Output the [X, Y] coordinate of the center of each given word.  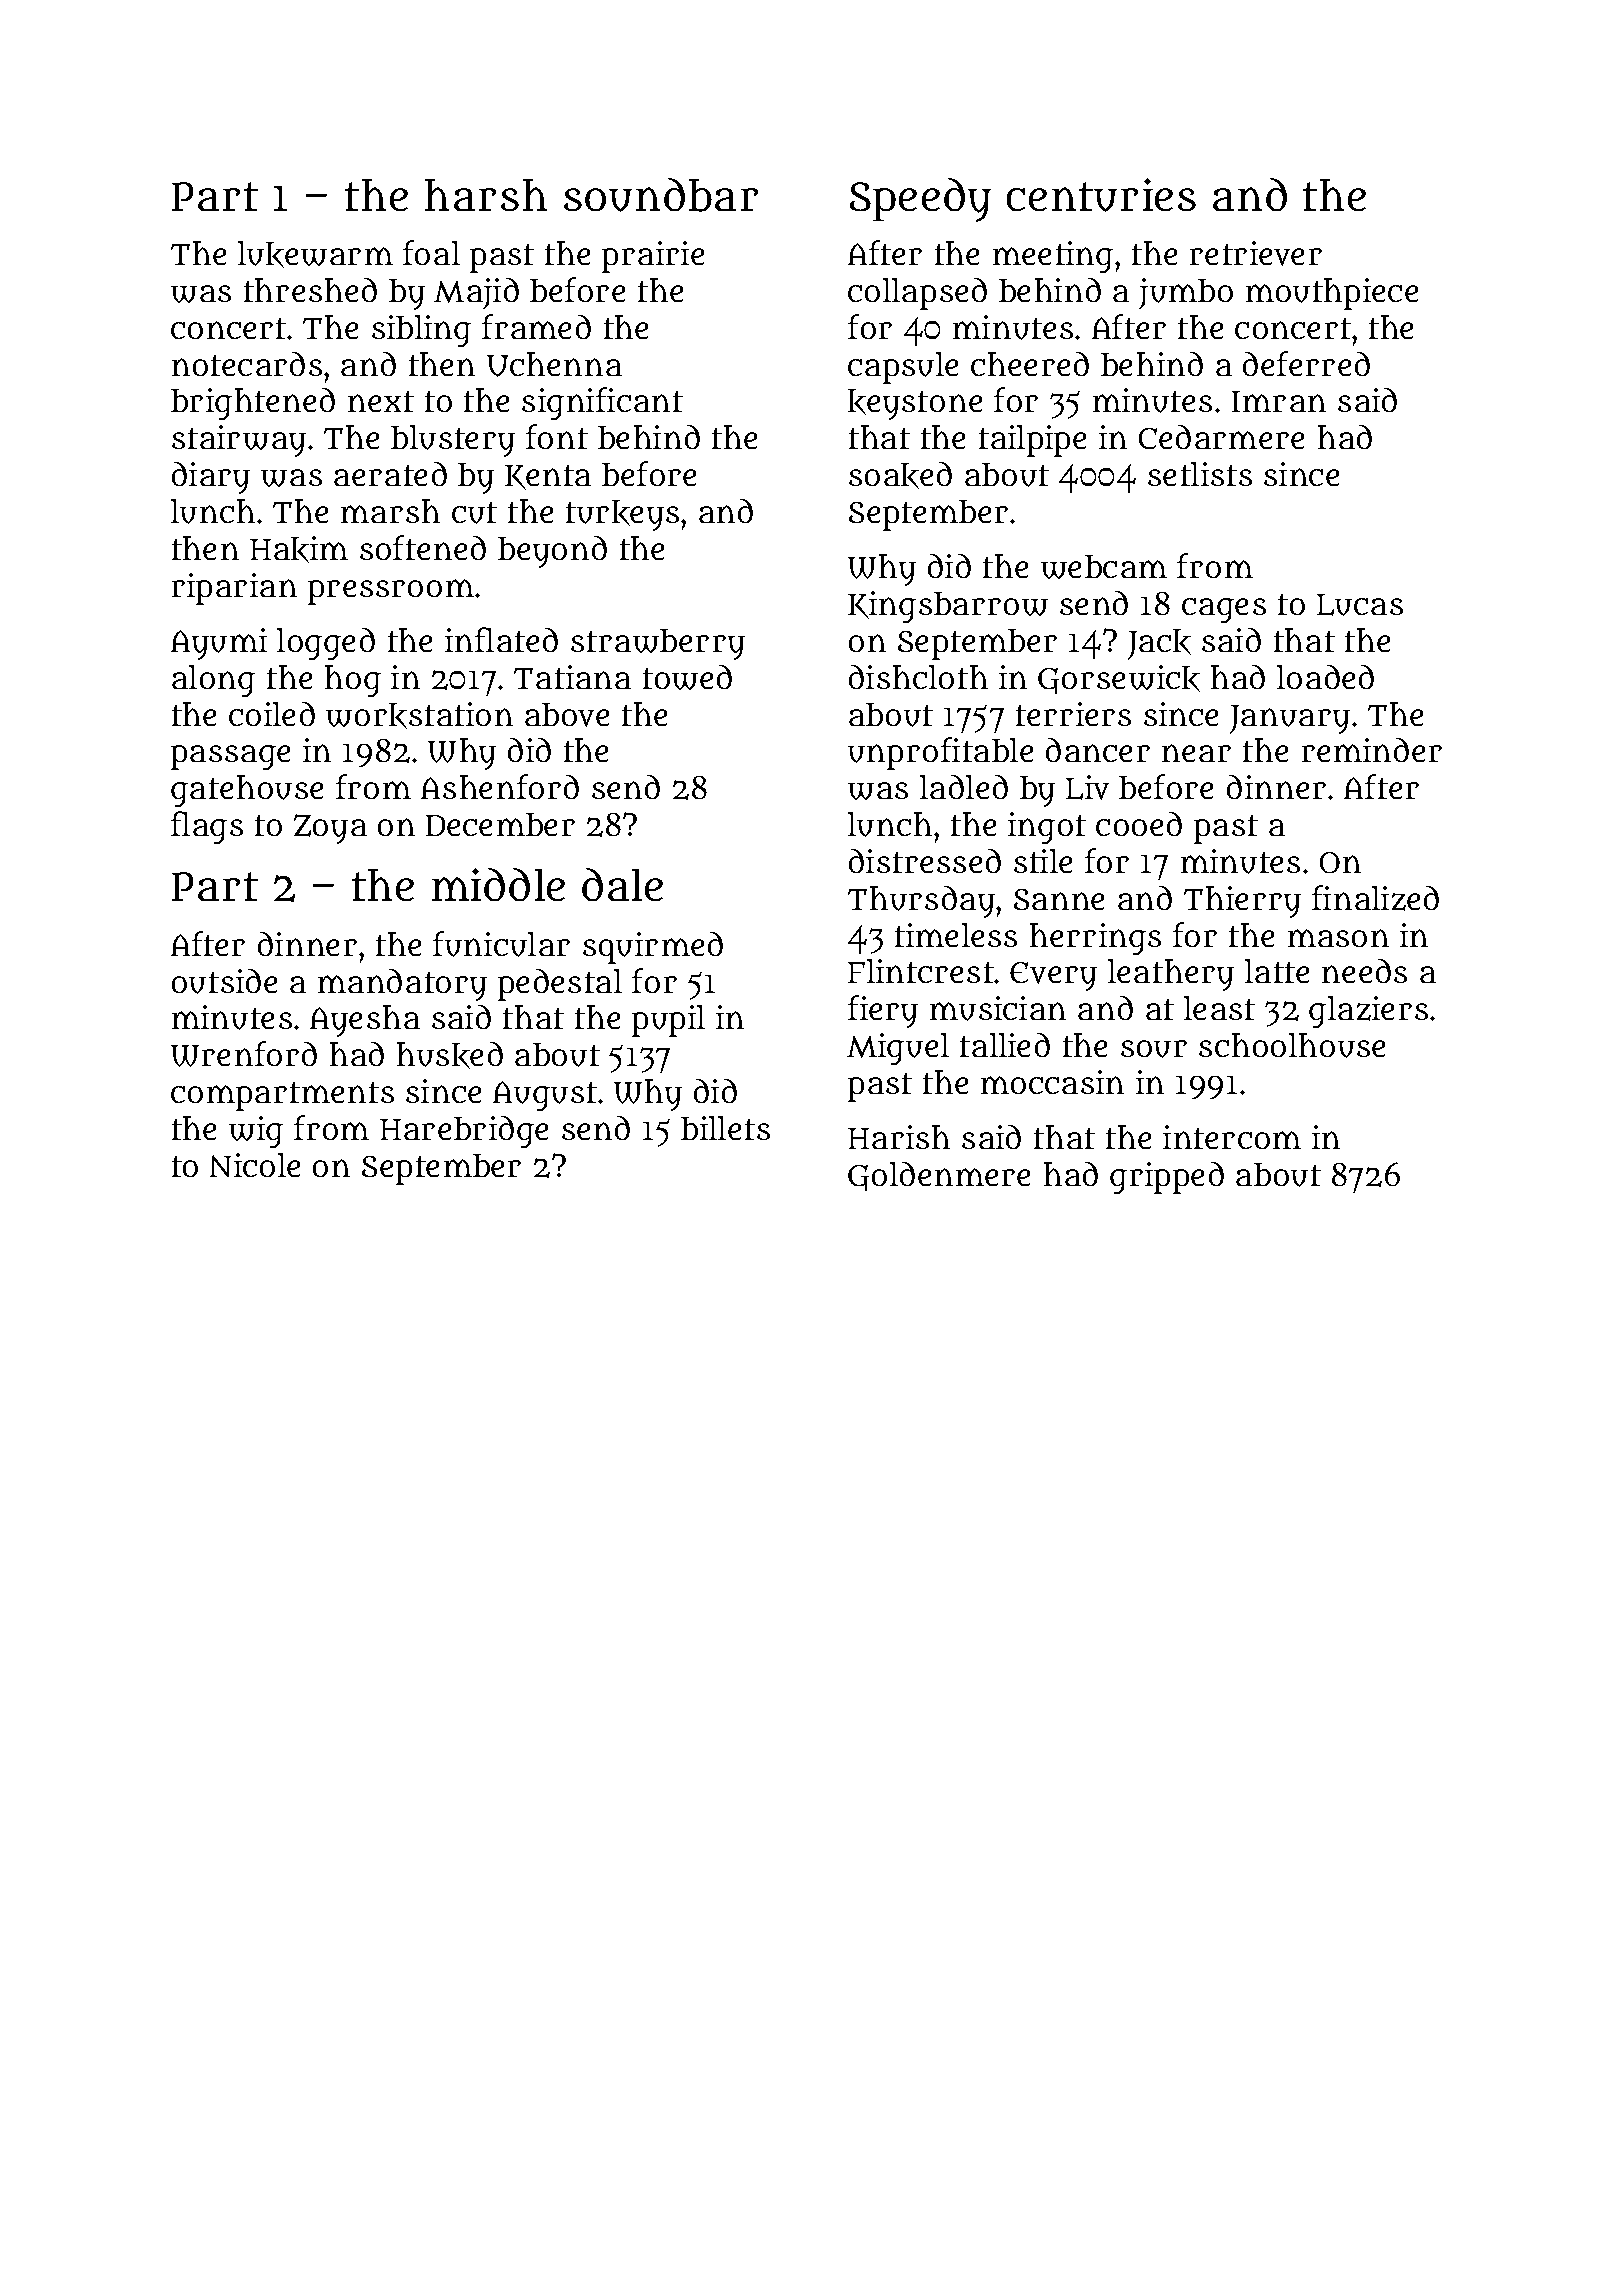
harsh [486, 195]
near [1196, 753]
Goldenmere [939, 1176]
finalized [1375, 898]
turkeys [622, 515]
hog [353, 681]
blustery [453, 441]
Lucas [1360, 605]
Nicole [255, 1165]
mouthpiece [1332, 294]
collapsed [917, 294]
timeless [956, 935]
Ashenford [500, 786]
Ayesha [365, 1021]
